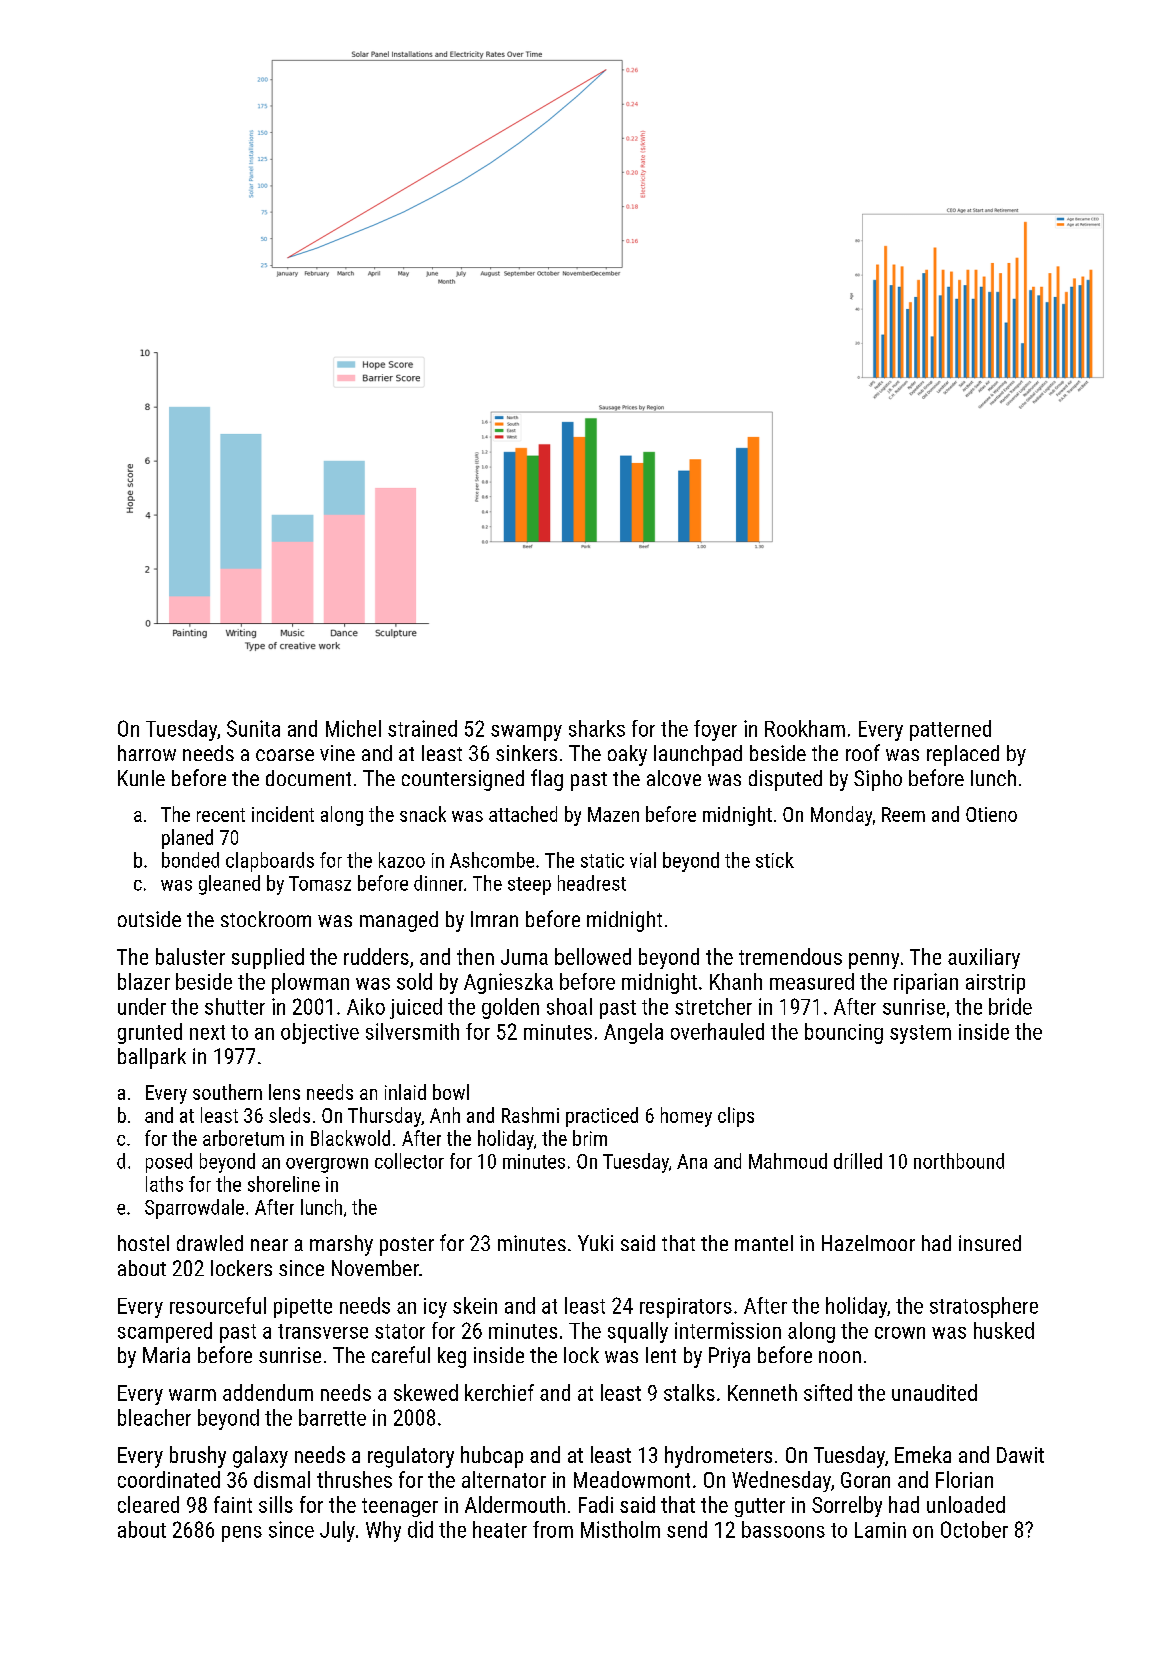 The height and width of the document is (1654, 1165). I want to click on posed, so click(169, 1163).
